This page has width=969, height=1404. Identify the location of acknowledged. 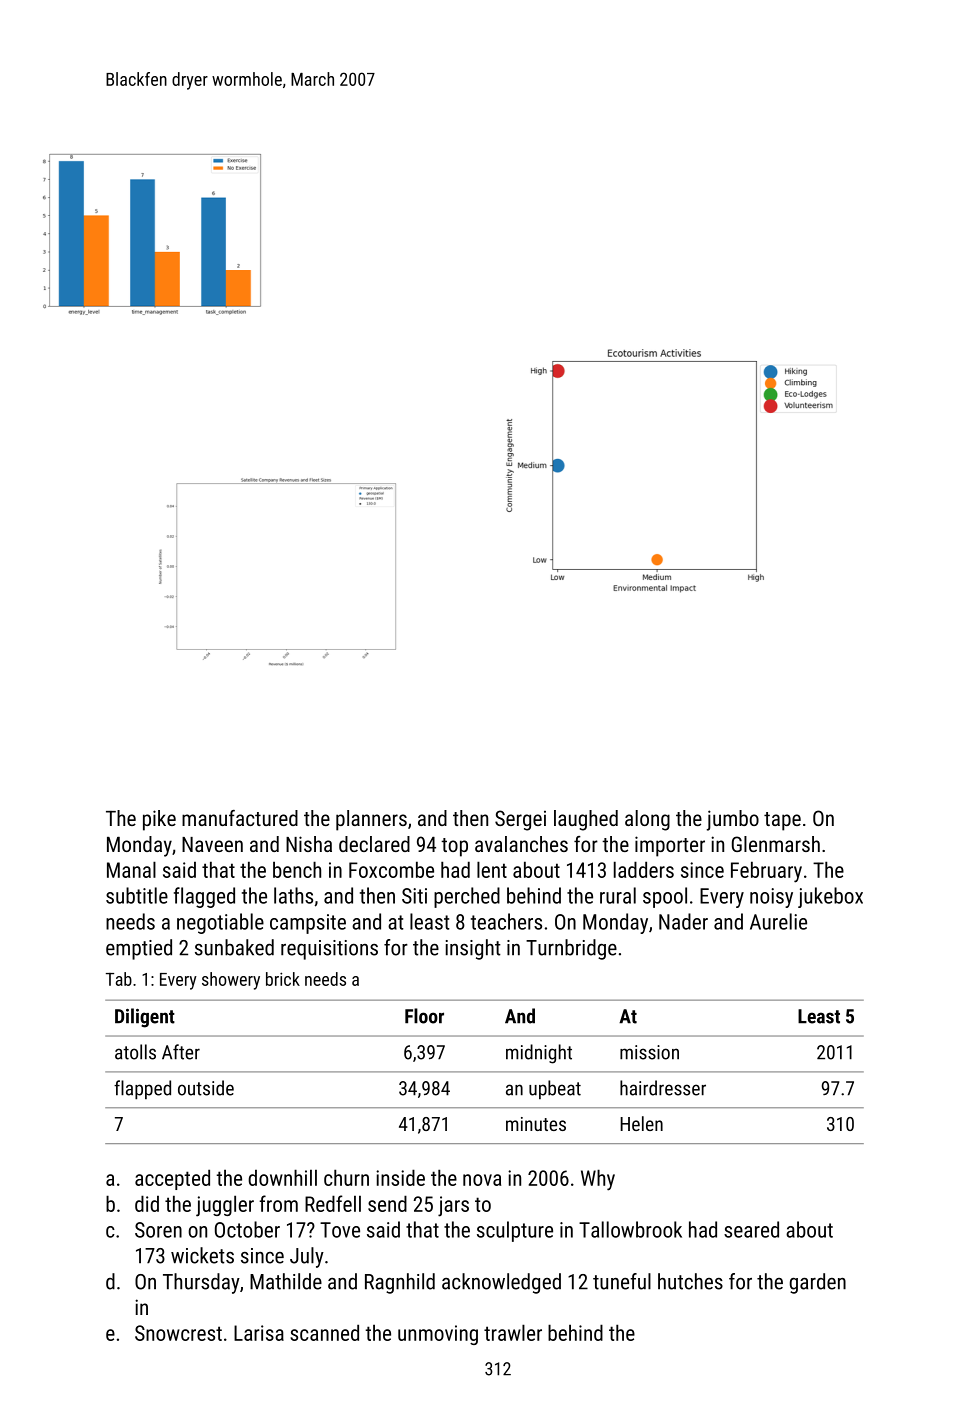
(501, 1283).
